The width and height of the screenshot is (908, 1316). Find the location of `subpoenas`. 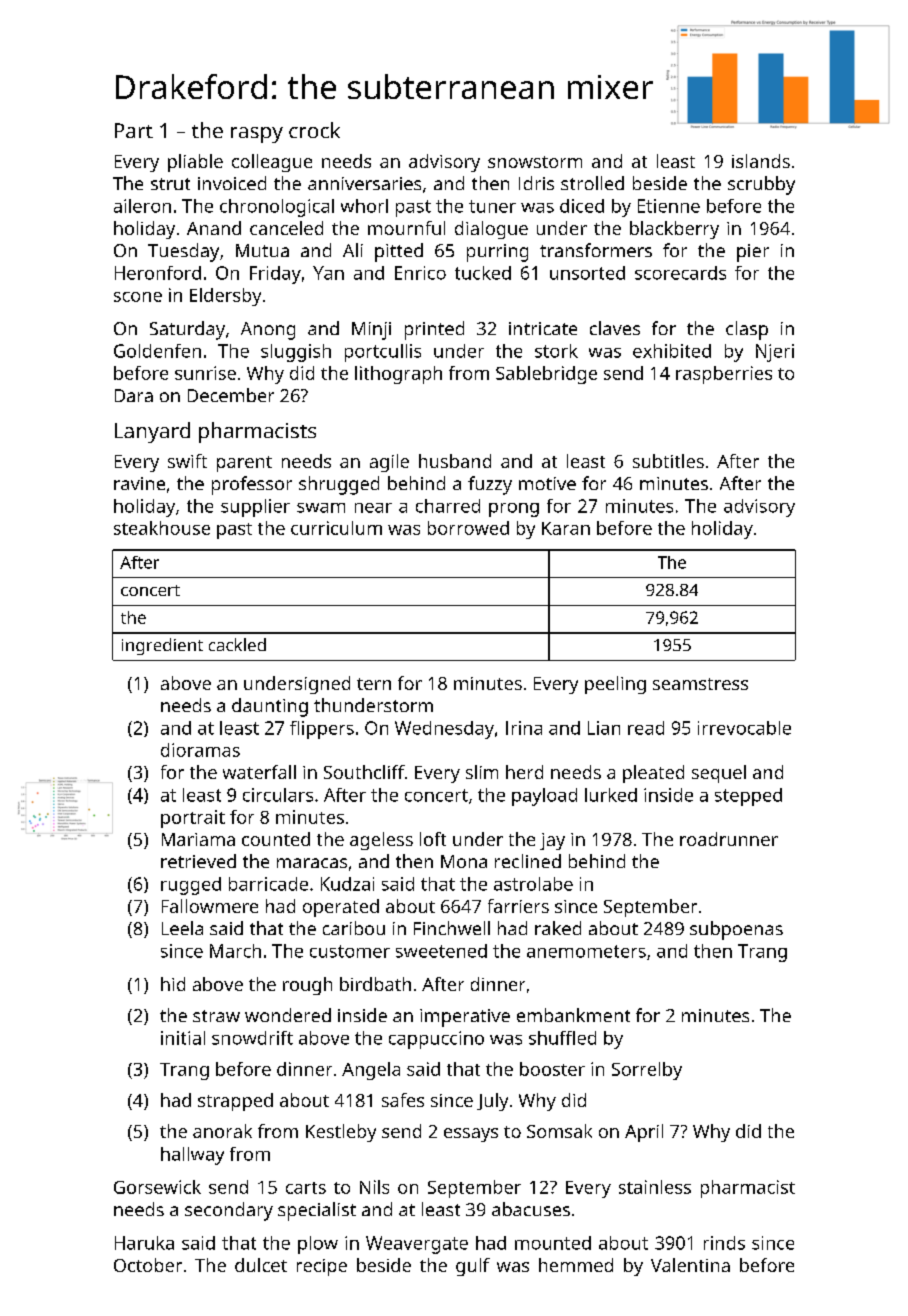

subpoenas is located at coordinates (736, 930).
